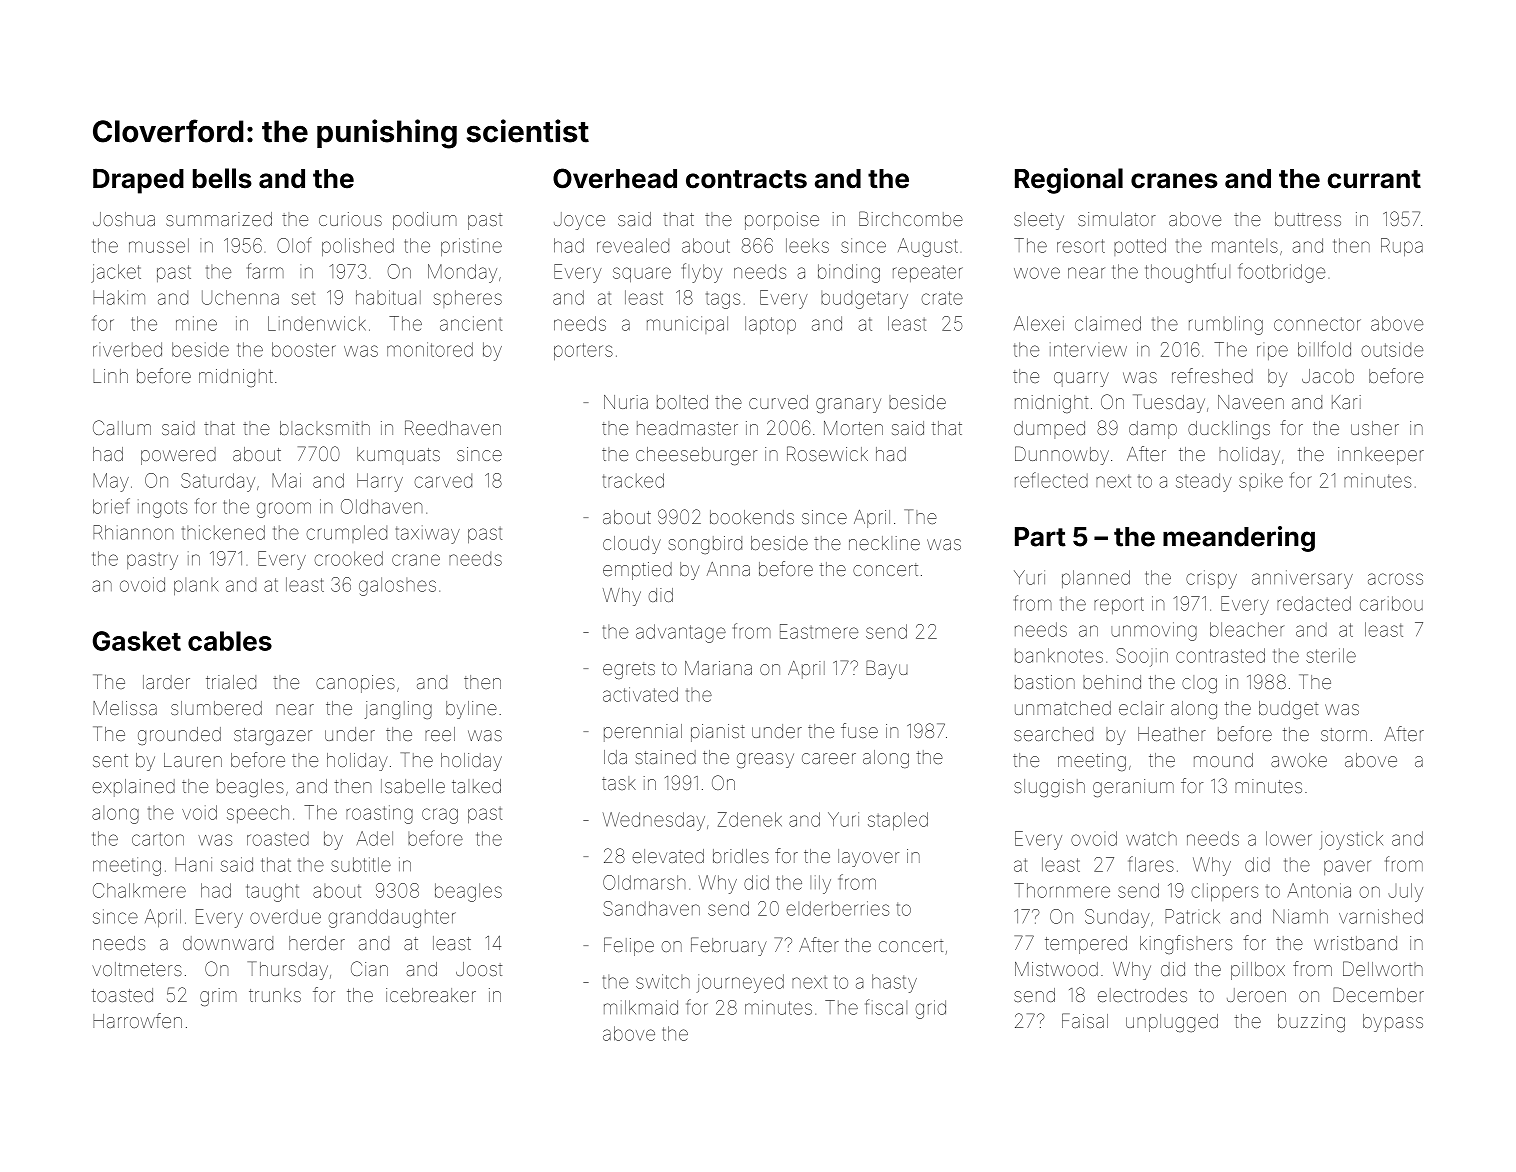 This screenshot has height=1172, width=1516. I want to click on cloudy, so click(632, 545).
